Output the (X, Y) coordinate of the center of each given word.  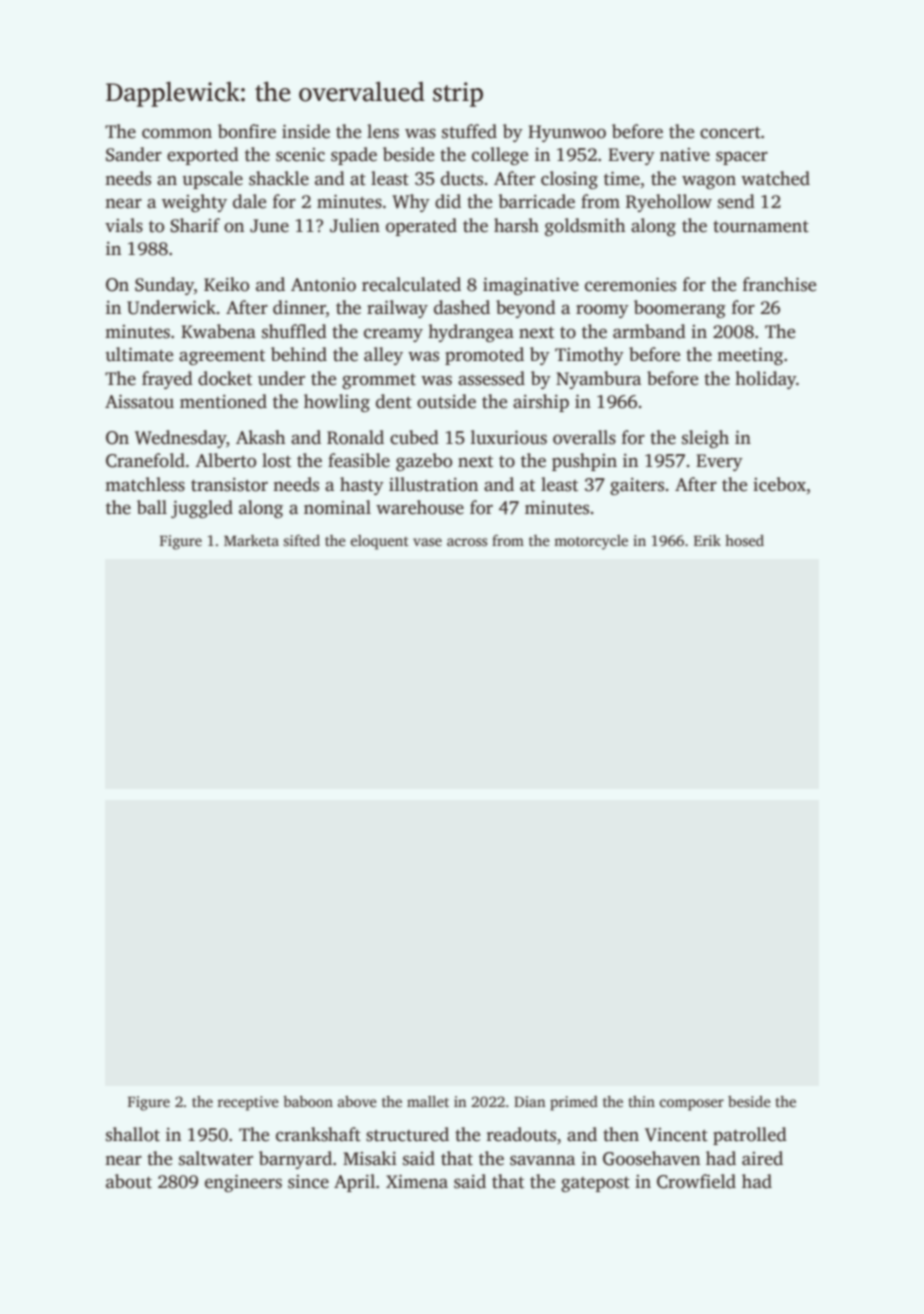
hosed (744, 540)
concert (730, 133)
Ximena (417, 1181)
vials (124, 225)
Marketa (251, 540)
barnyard (295, 1160)
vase (427, 542)
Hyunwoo (567, 133)
